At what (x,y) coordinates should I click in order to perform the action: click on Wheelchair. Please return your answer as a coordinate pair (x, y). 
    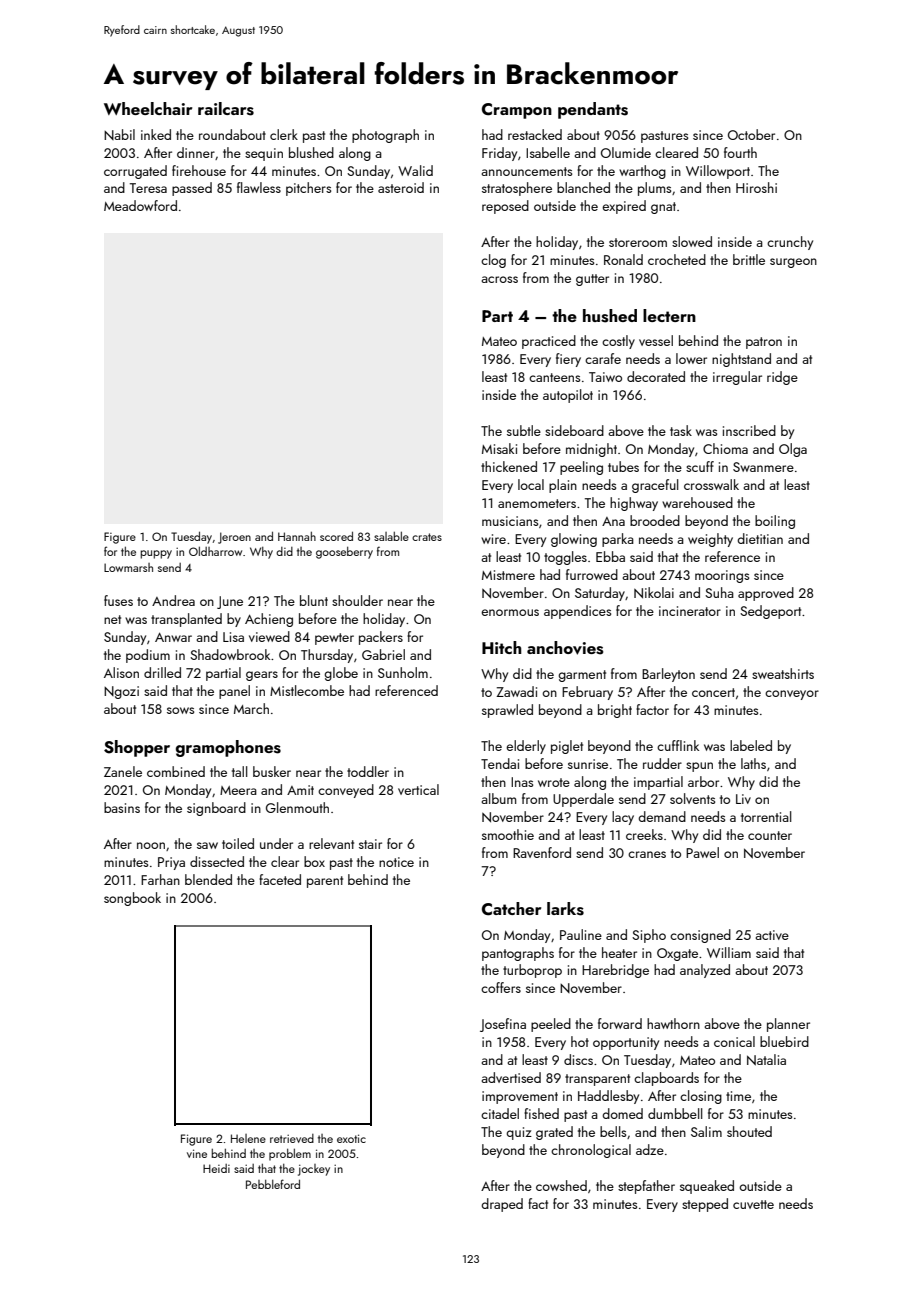
    Looking at the image, I should click on (148, 108).
